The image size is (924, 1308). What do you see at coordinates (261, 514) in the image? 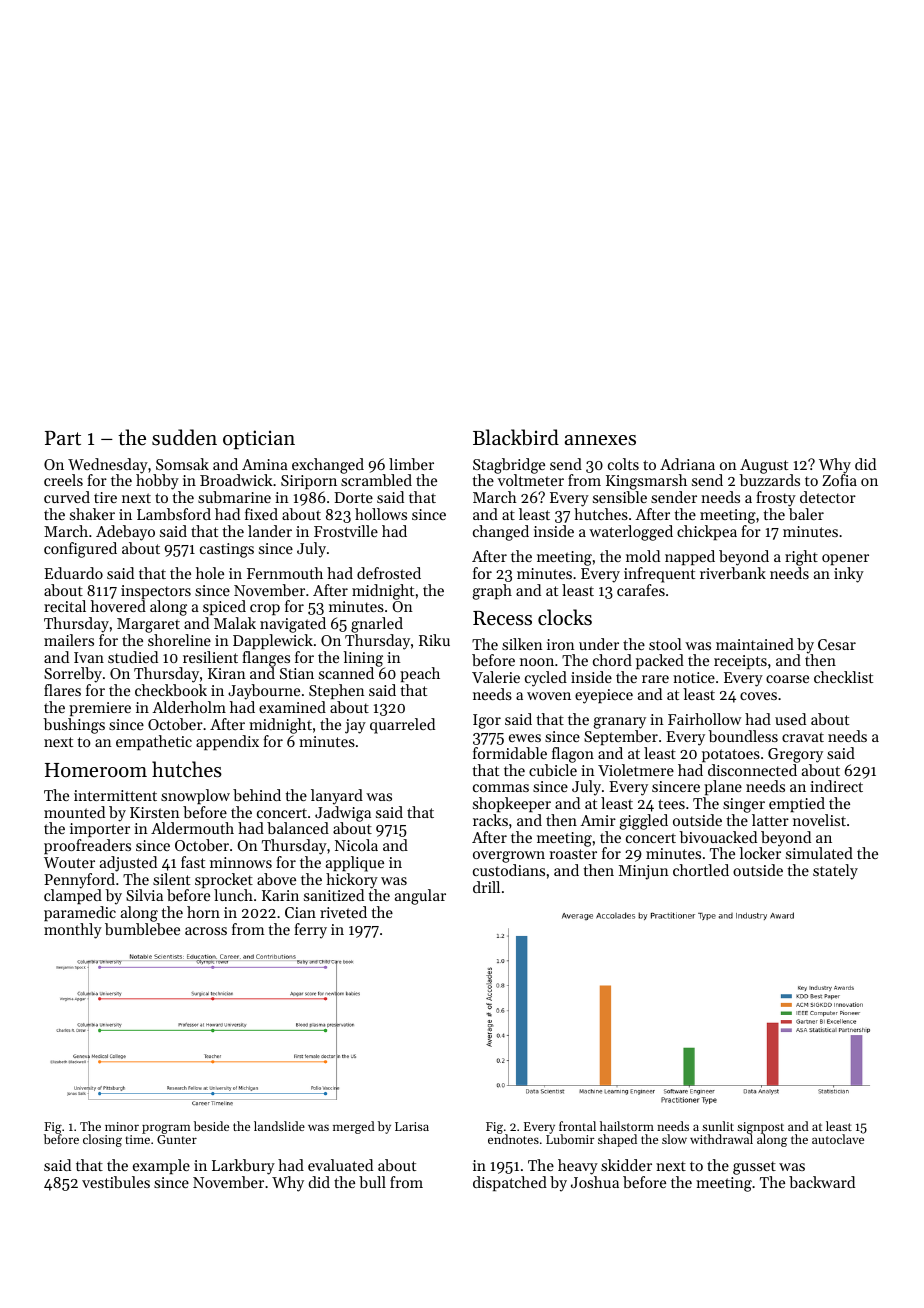
I see `fixed` at bounding box center [261, 514].
